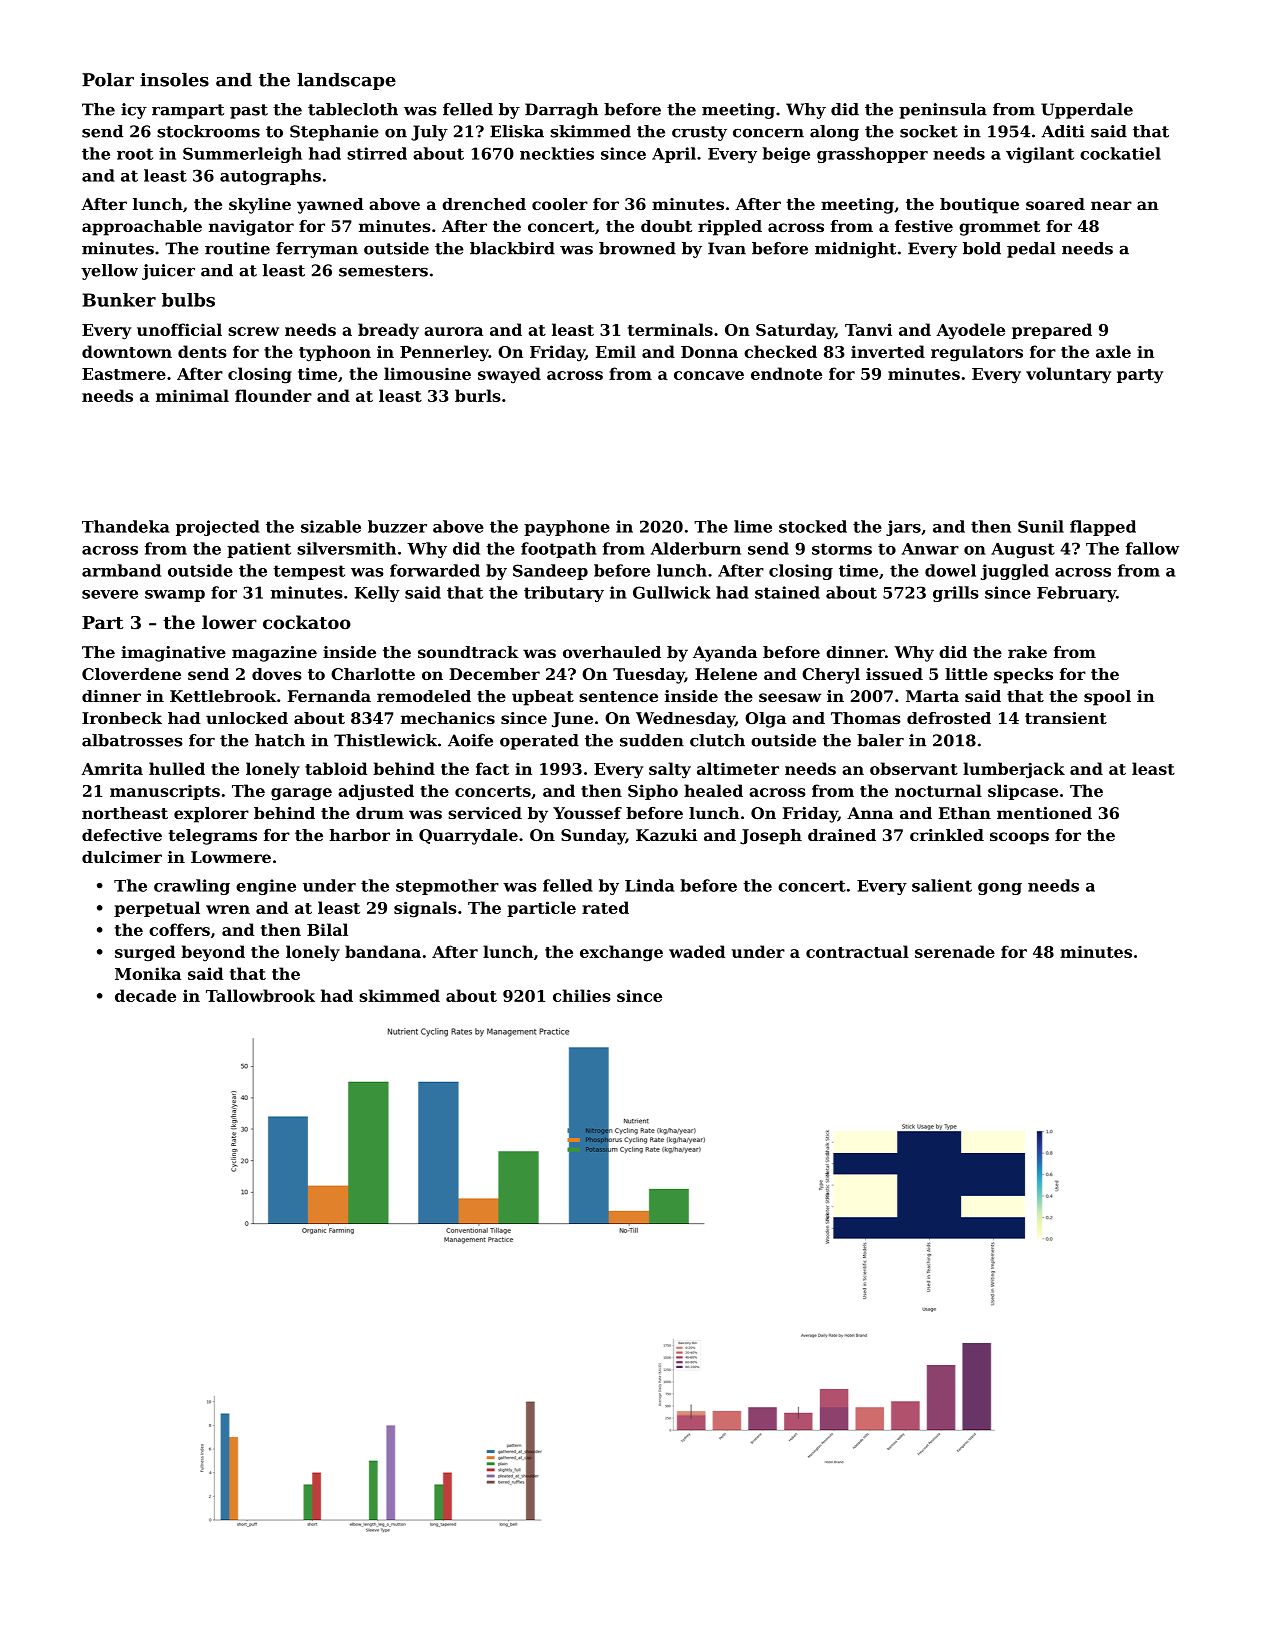  Describe the element at coordinates (924, 226) in the image. I see `festive` at that location.
